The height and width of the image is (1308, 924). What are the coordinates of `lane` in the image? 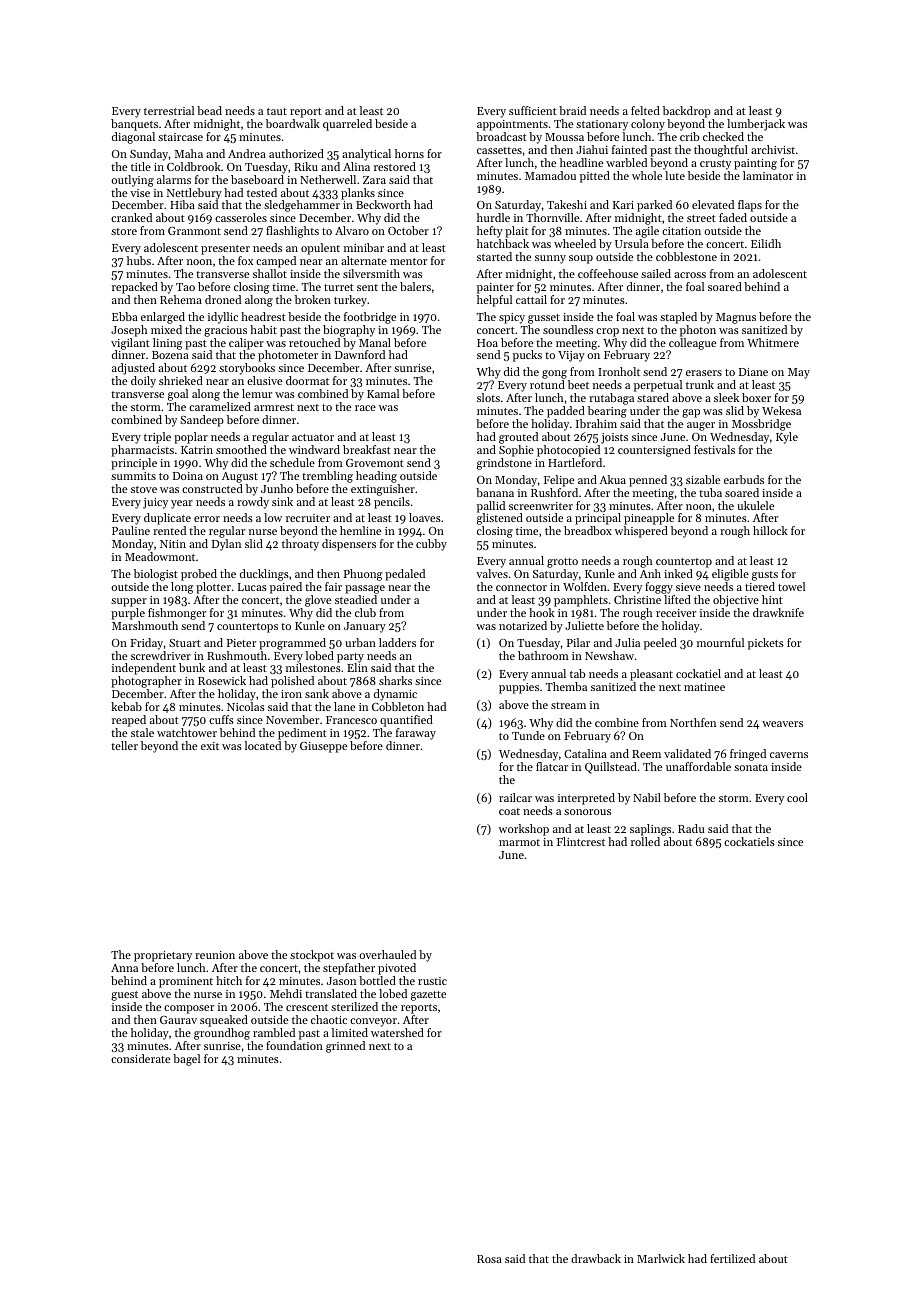 It's located at (344, 706).
